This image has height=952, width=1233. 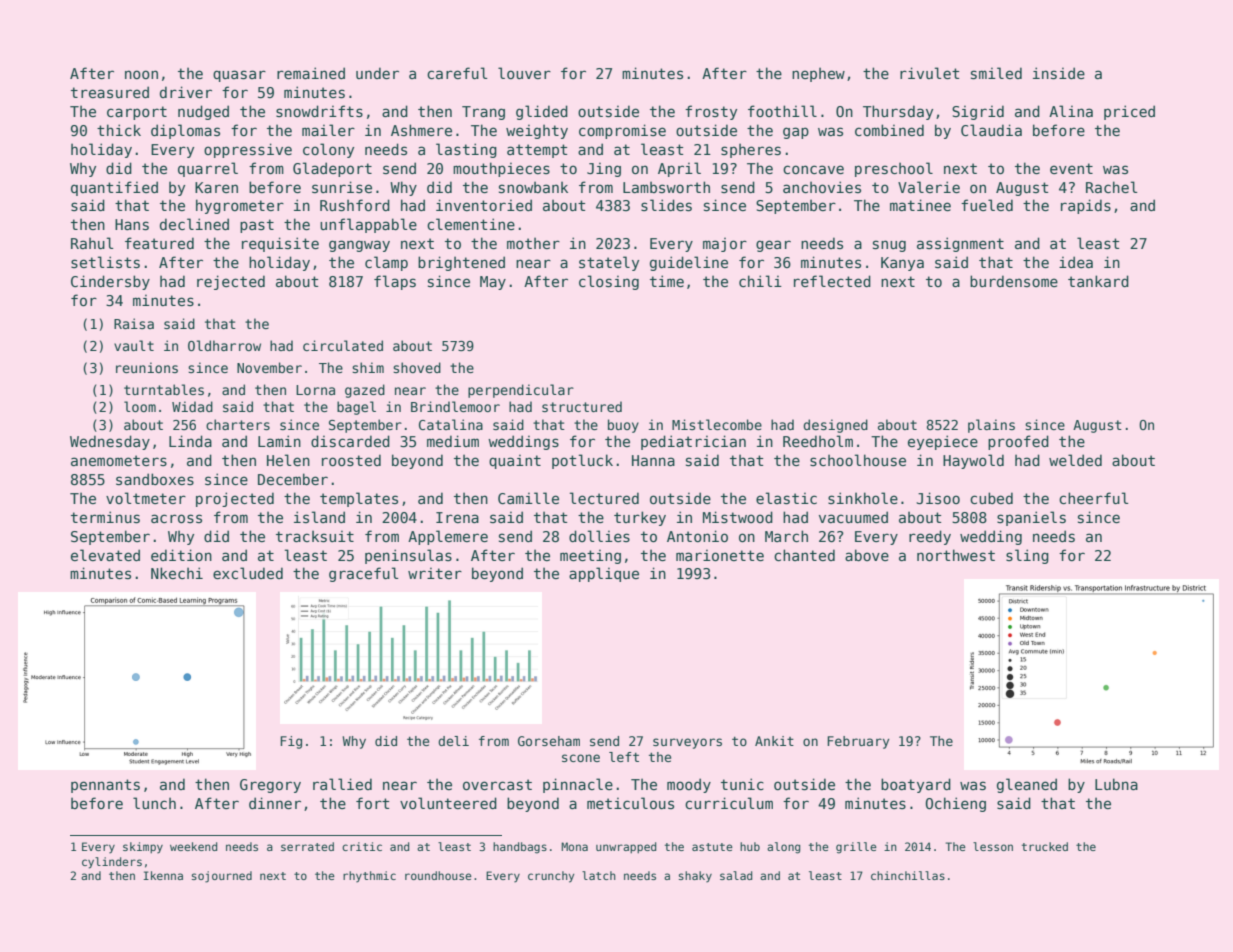 I want to click on surveyors, so click(x=687, y=743).
